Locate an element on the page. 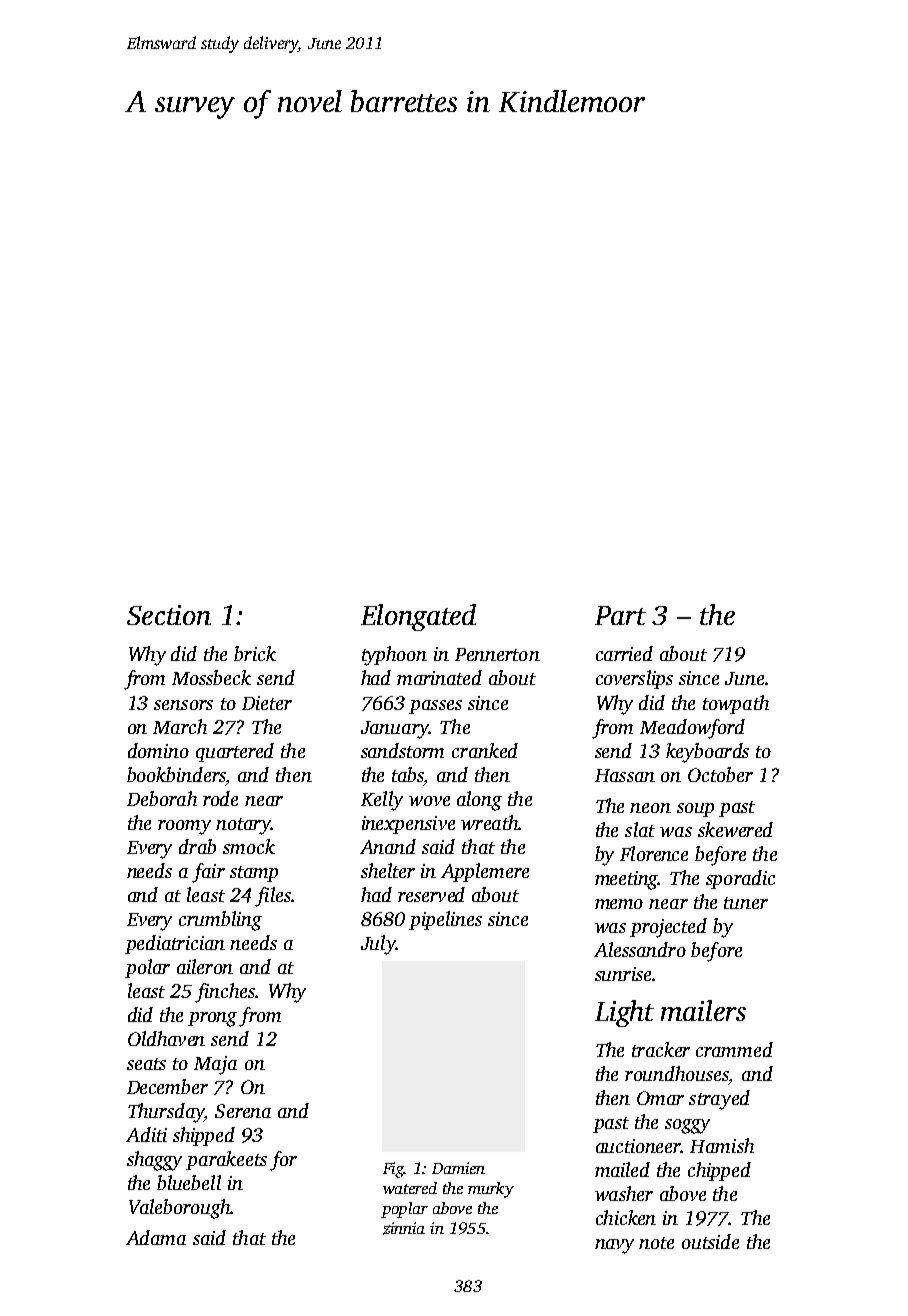 This image has height=1316, width=908. Deborah is located at coordinates (162, 798).
